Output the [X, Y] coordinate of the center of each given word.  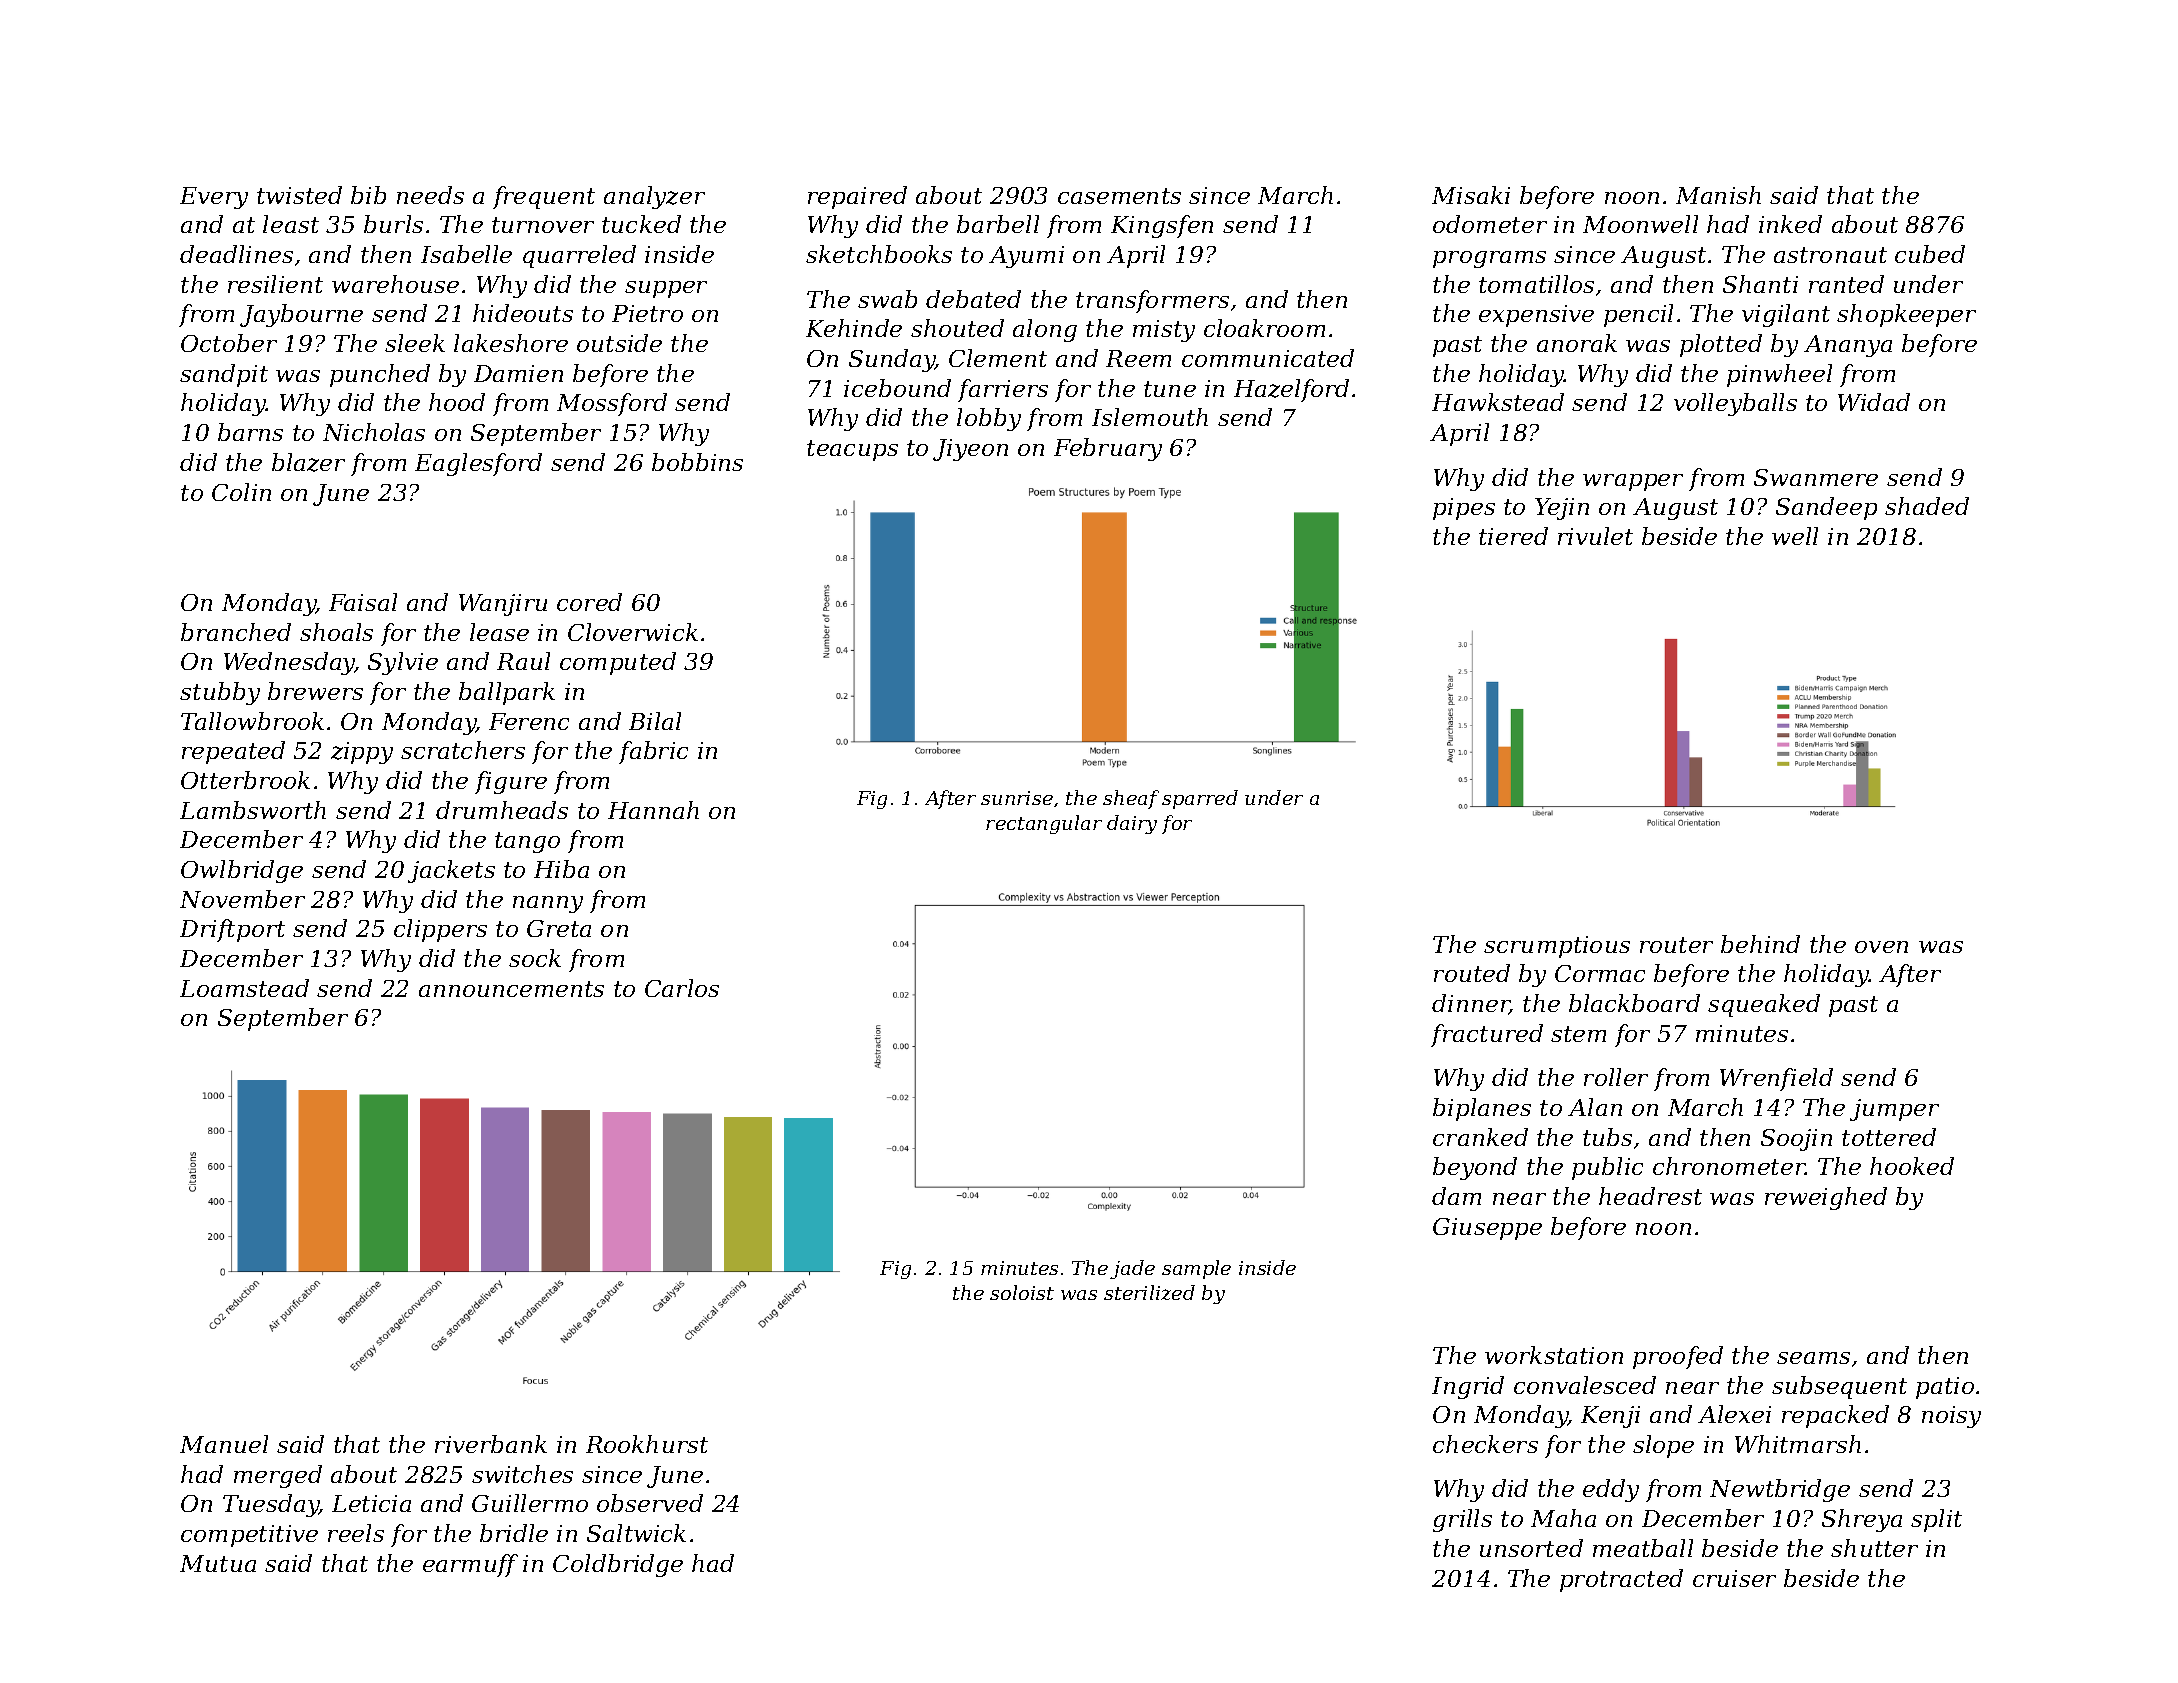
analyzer [654, 197]
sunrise [1017, 798]
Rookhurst [647, 1444]
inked [1790, 224]
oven [1881, 947]
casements [1119, 196]
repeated [233, 752]
